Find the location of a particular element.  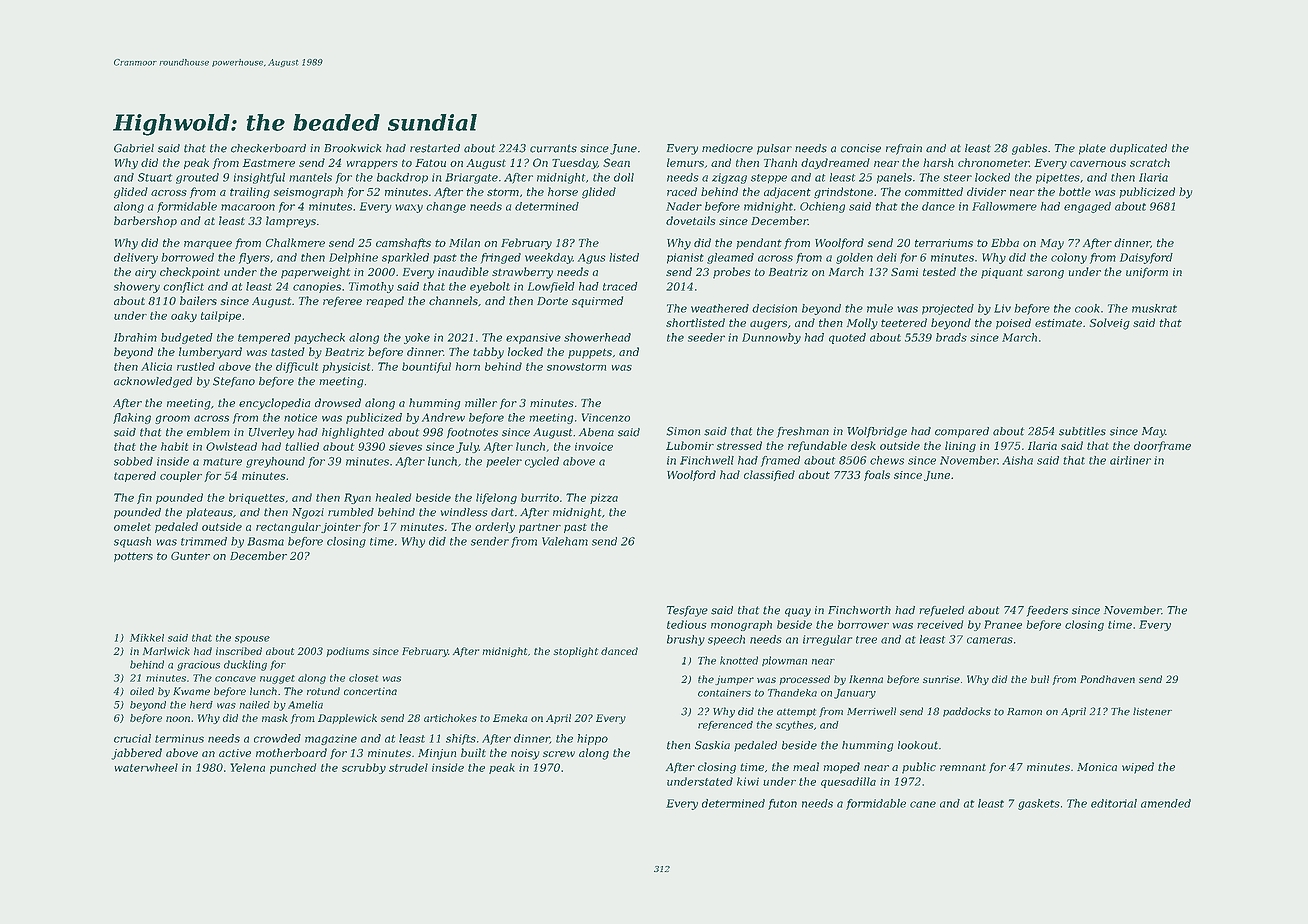

divider is located at coordinates (986, 191).
